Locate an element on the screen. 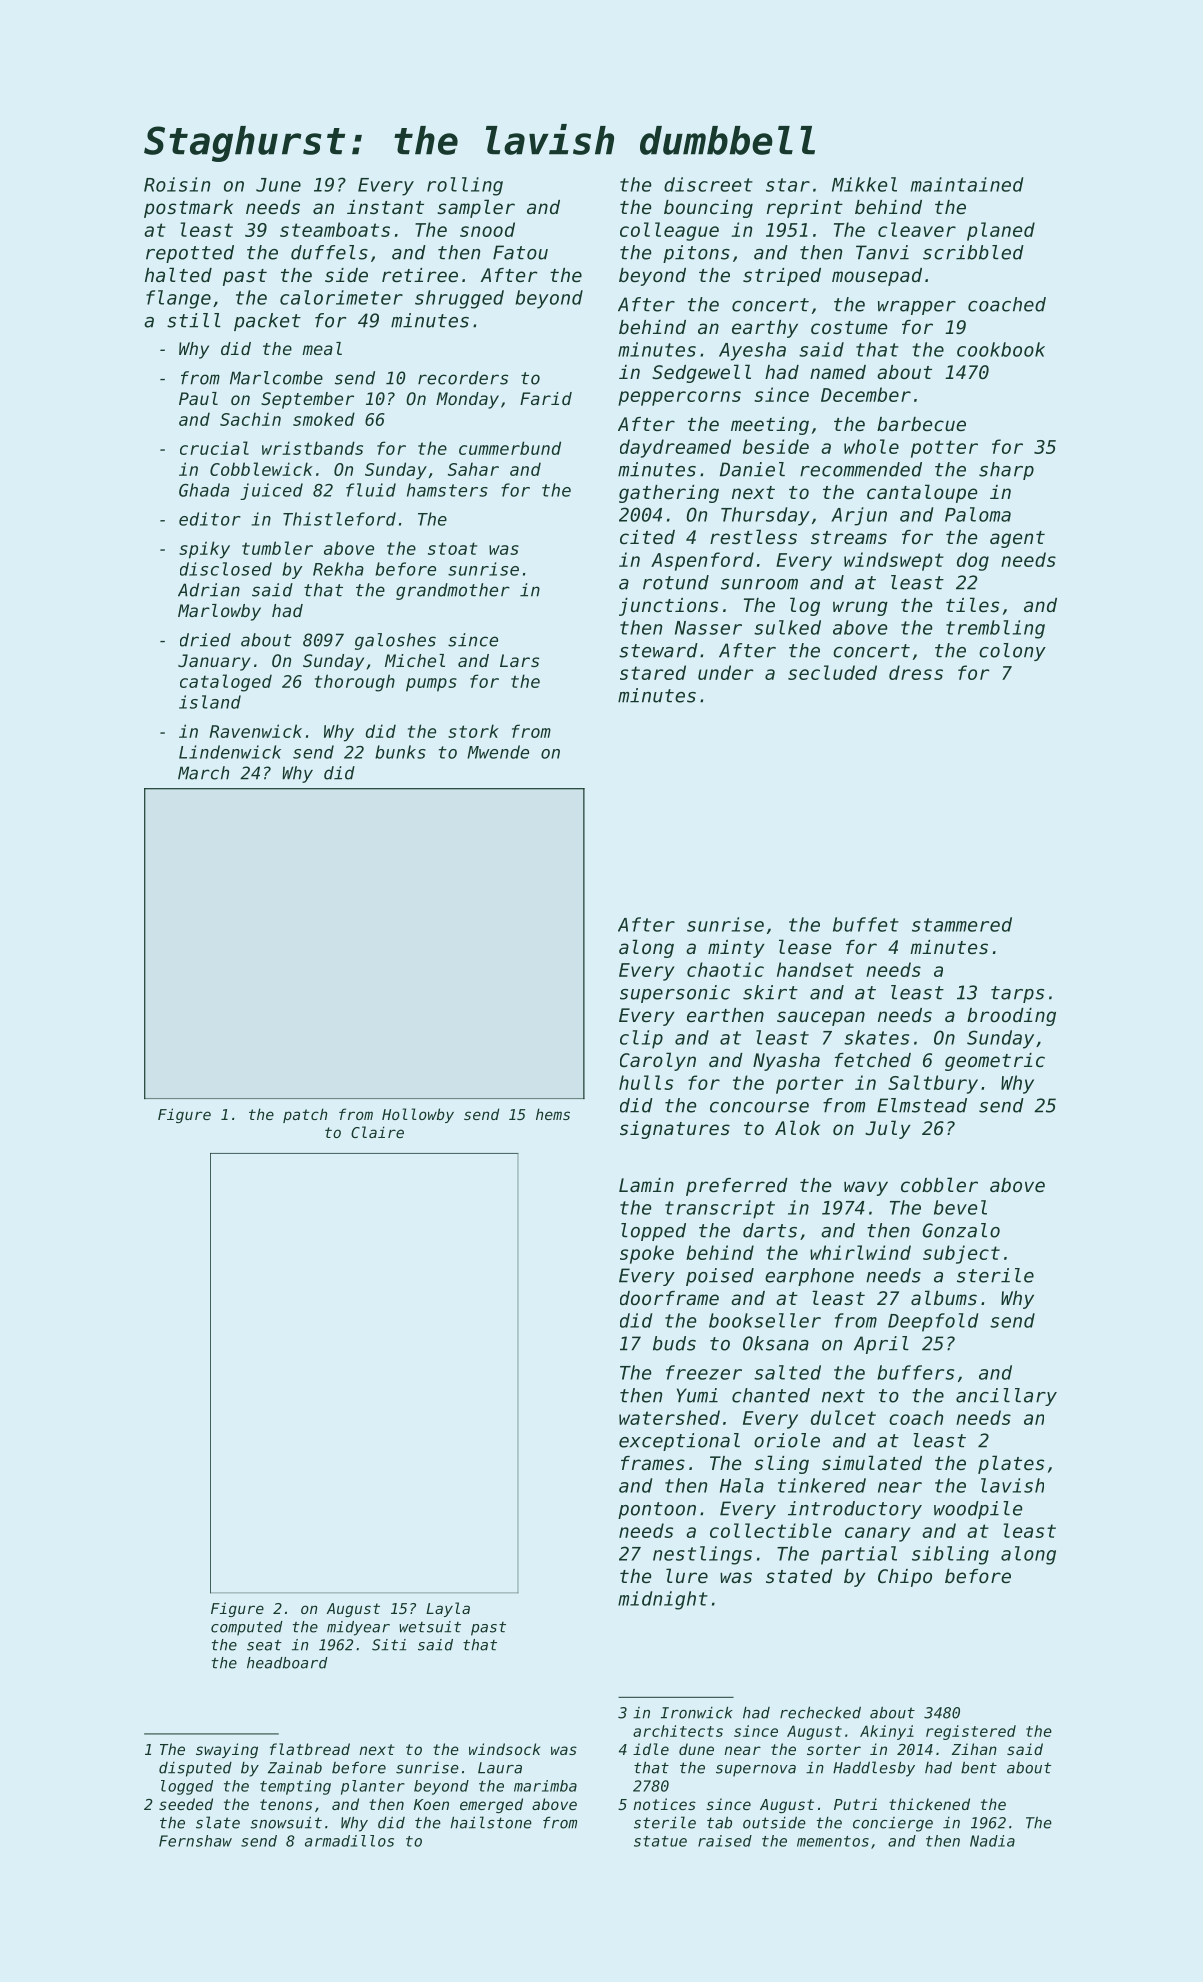 This screenshot has width=1203, height=1982. patch is located at coordinates (305, 1115).
